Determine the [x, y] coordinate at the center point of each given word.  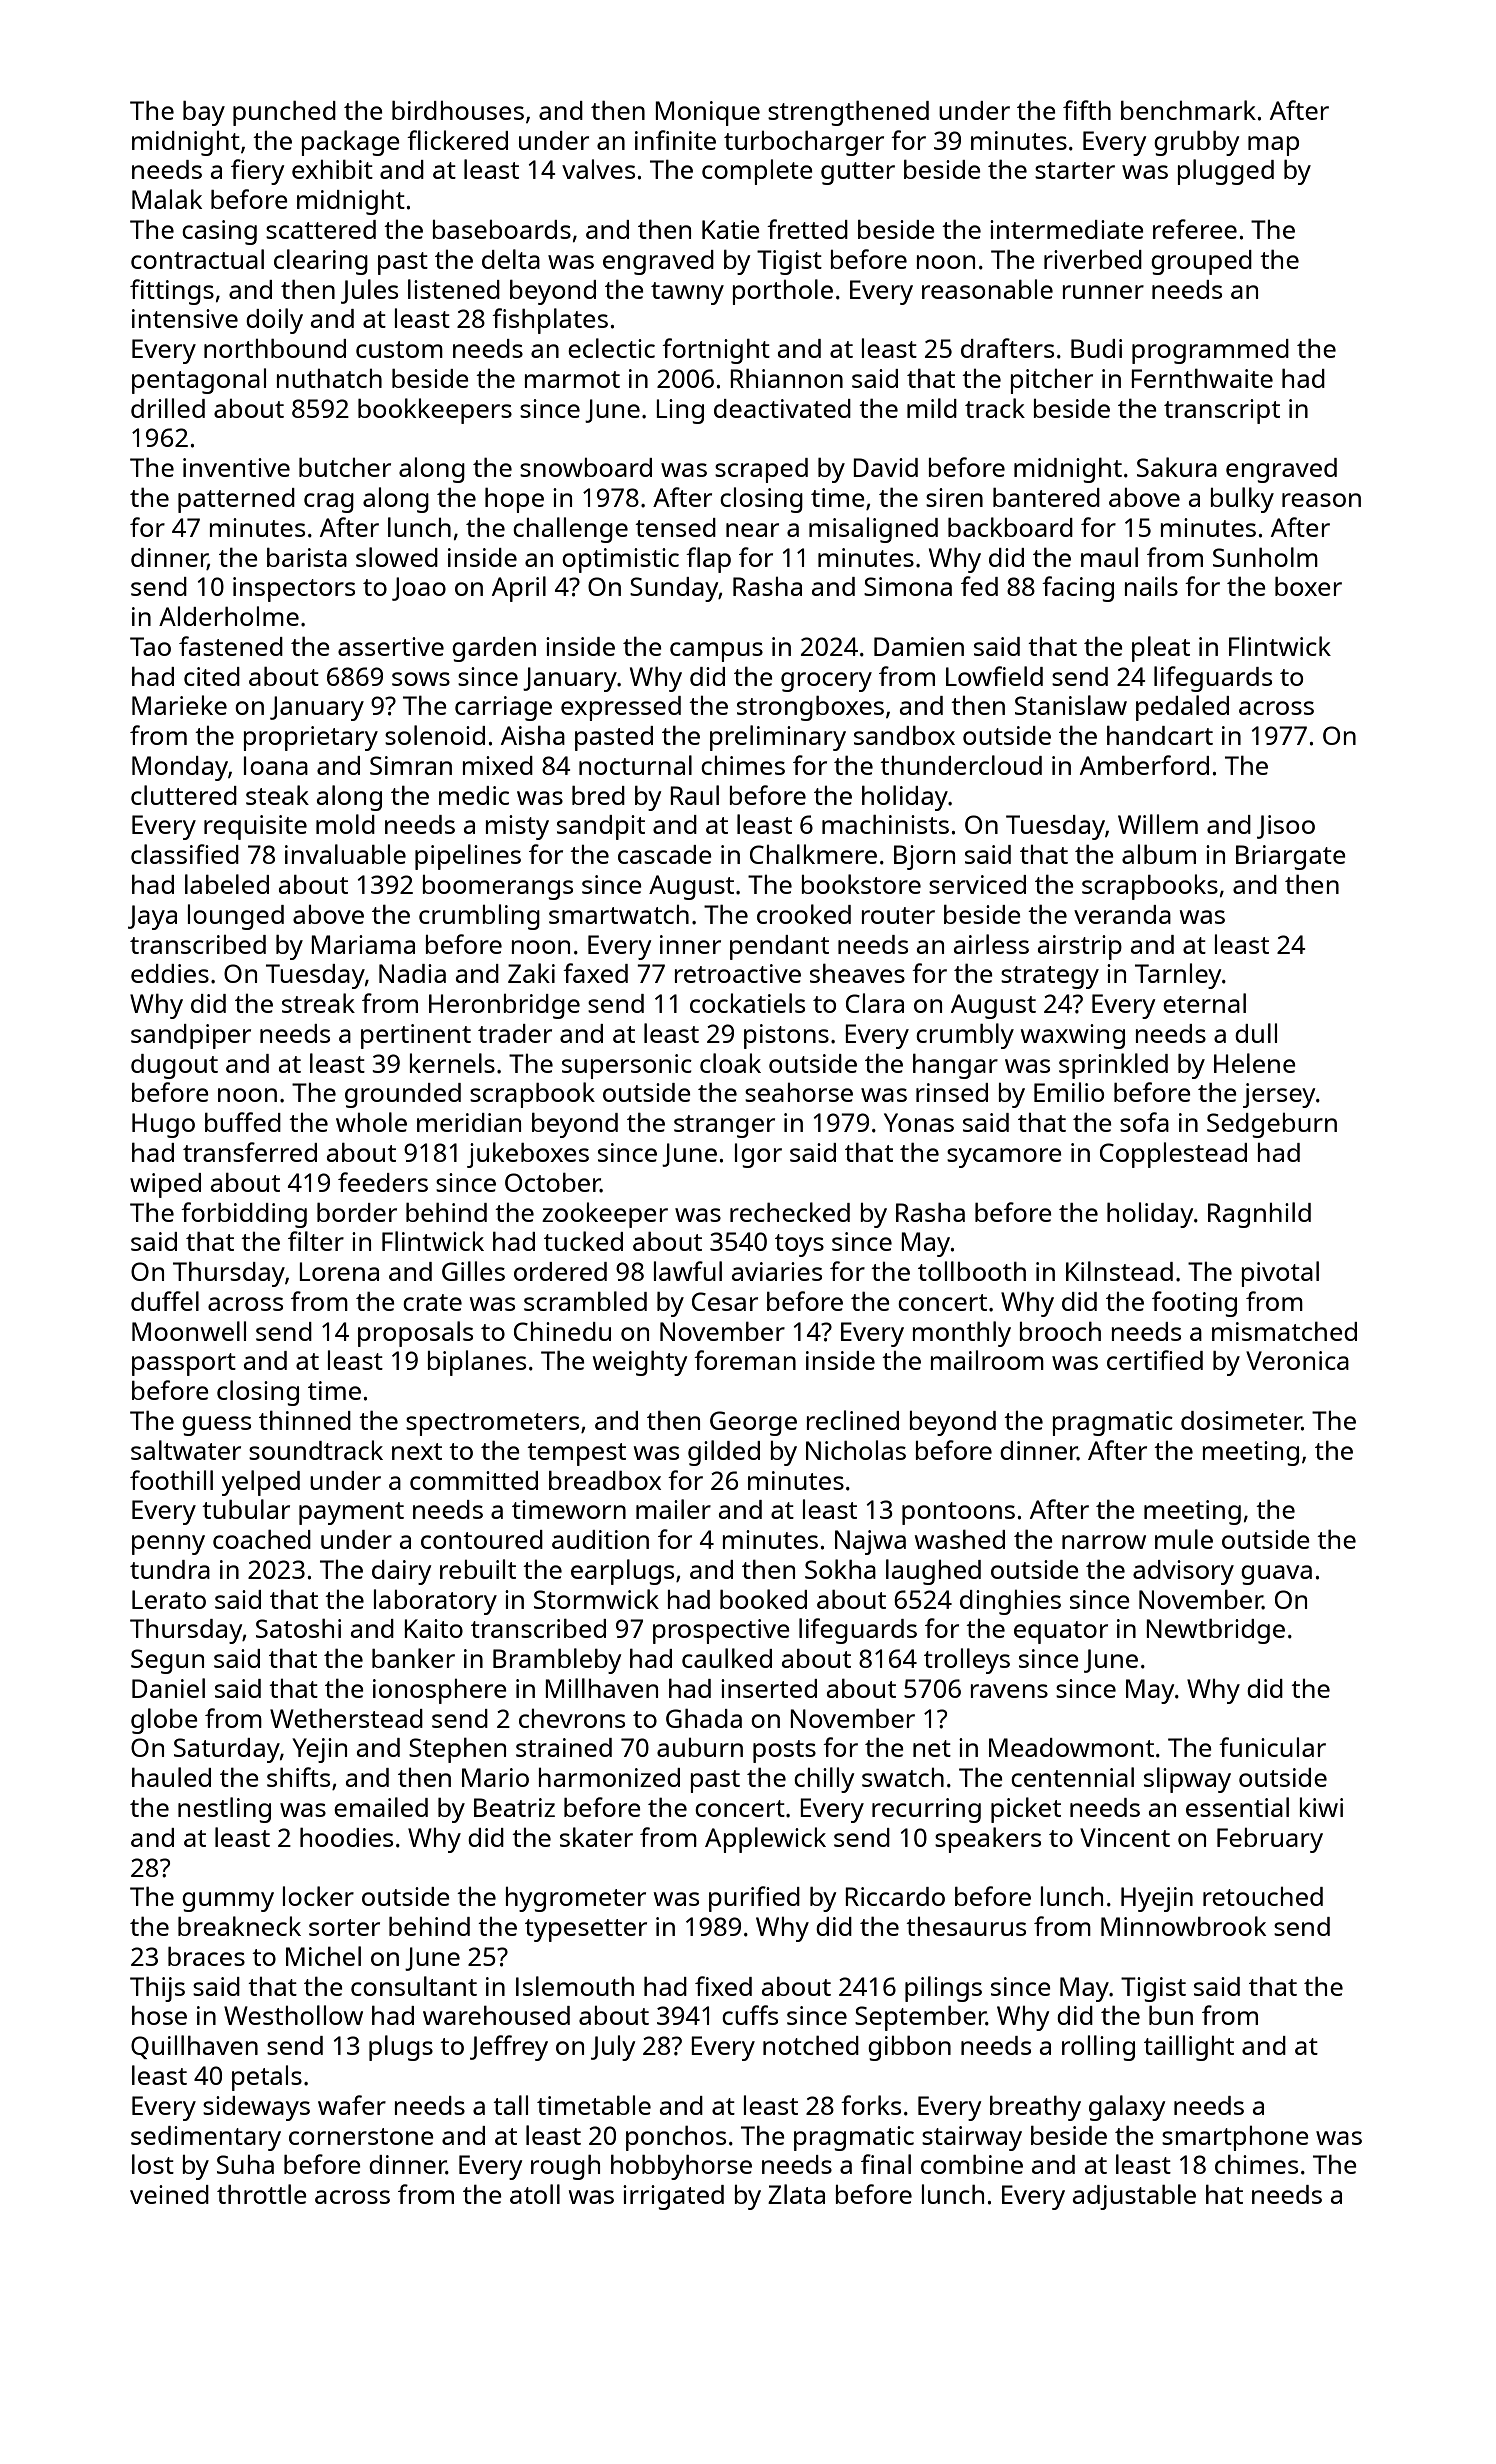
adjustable [1134, 2197]
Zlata [796, 2194]
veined [169, 2194]
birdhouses [458, 110]
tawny [687, 293]
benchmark [1188, 110]
